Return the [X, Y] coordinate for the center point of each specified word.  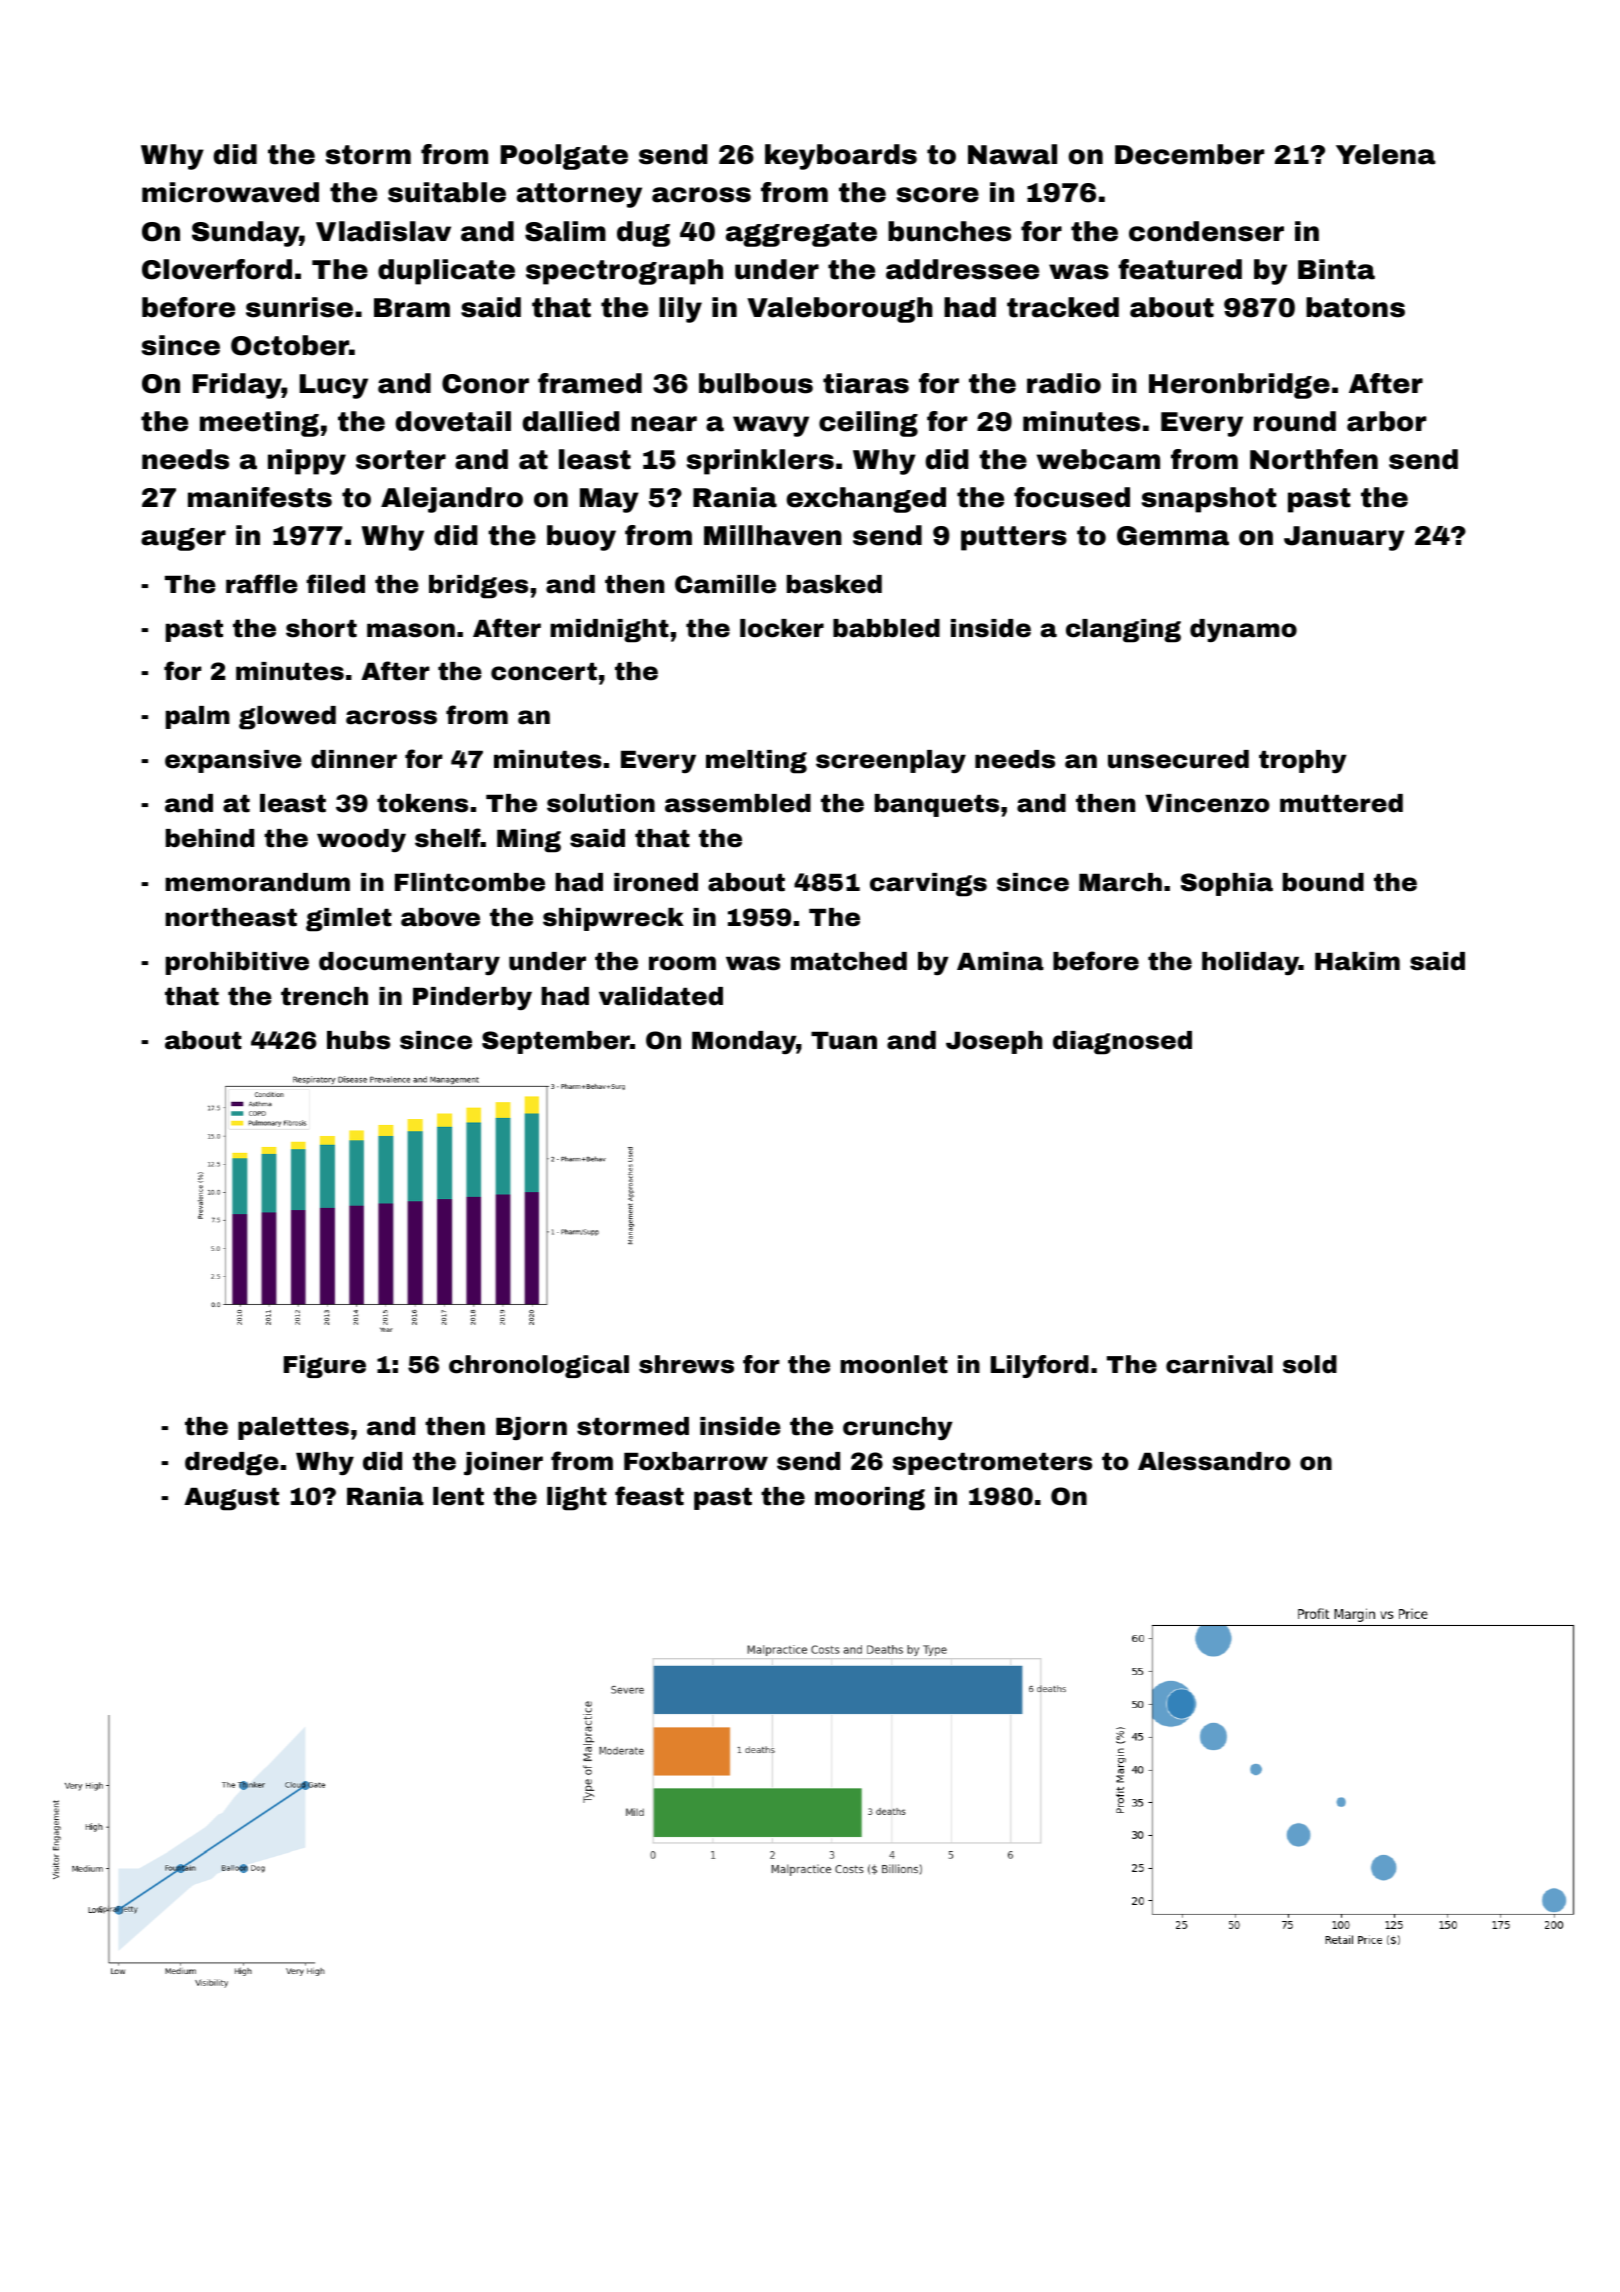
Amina [1000, 961]
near [664, 424]
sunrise [299, 307]
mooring [870, 1499]
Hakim [1357, 961]
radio [1064, 383]
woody [361, 840]
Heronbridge [1239, 386]
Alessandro [1214, 1461]
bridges [478, 587]
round [1295, 421]
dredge [232, 1464]
